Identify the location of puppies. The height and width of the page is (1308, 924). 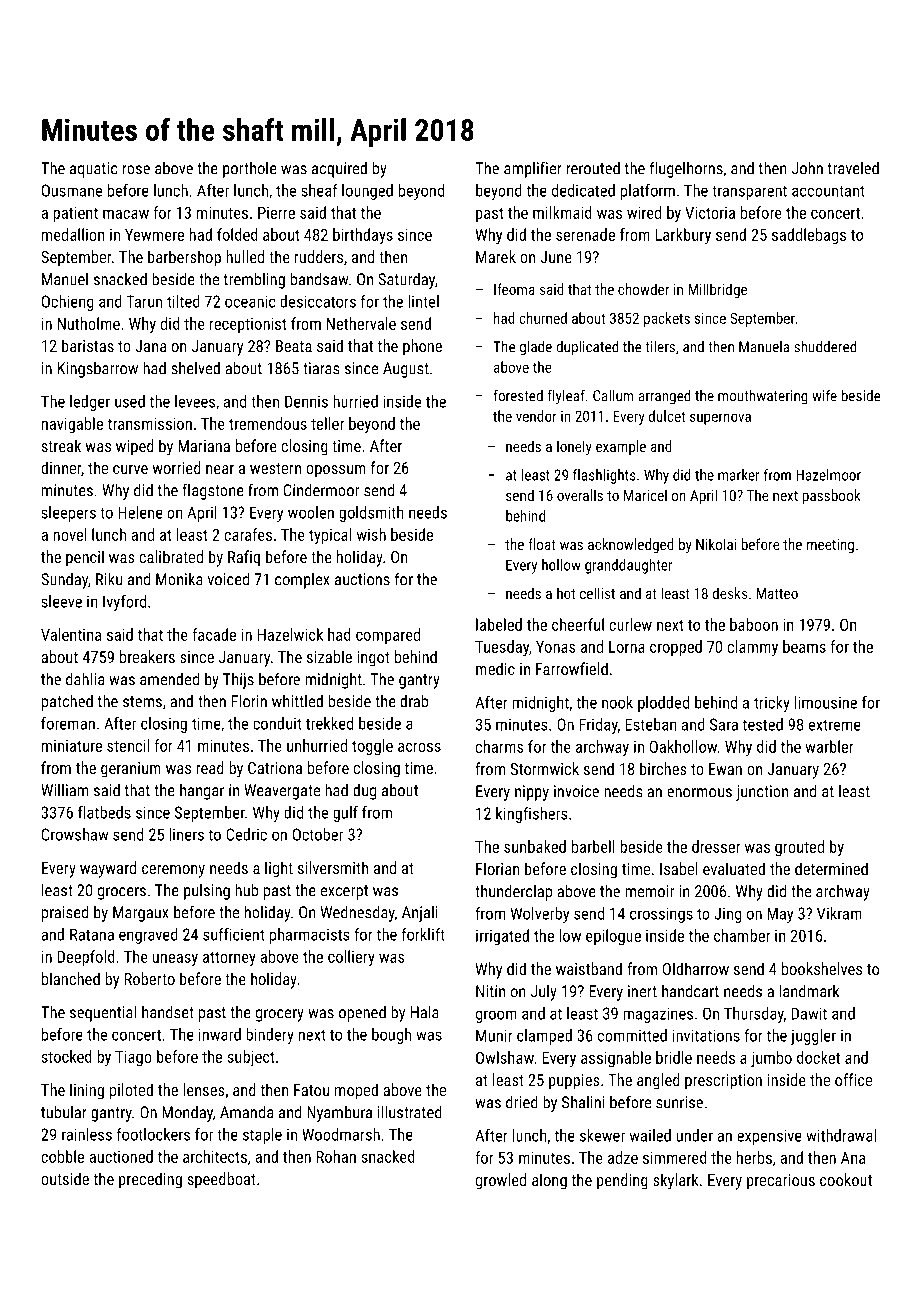
(574, 1082).
